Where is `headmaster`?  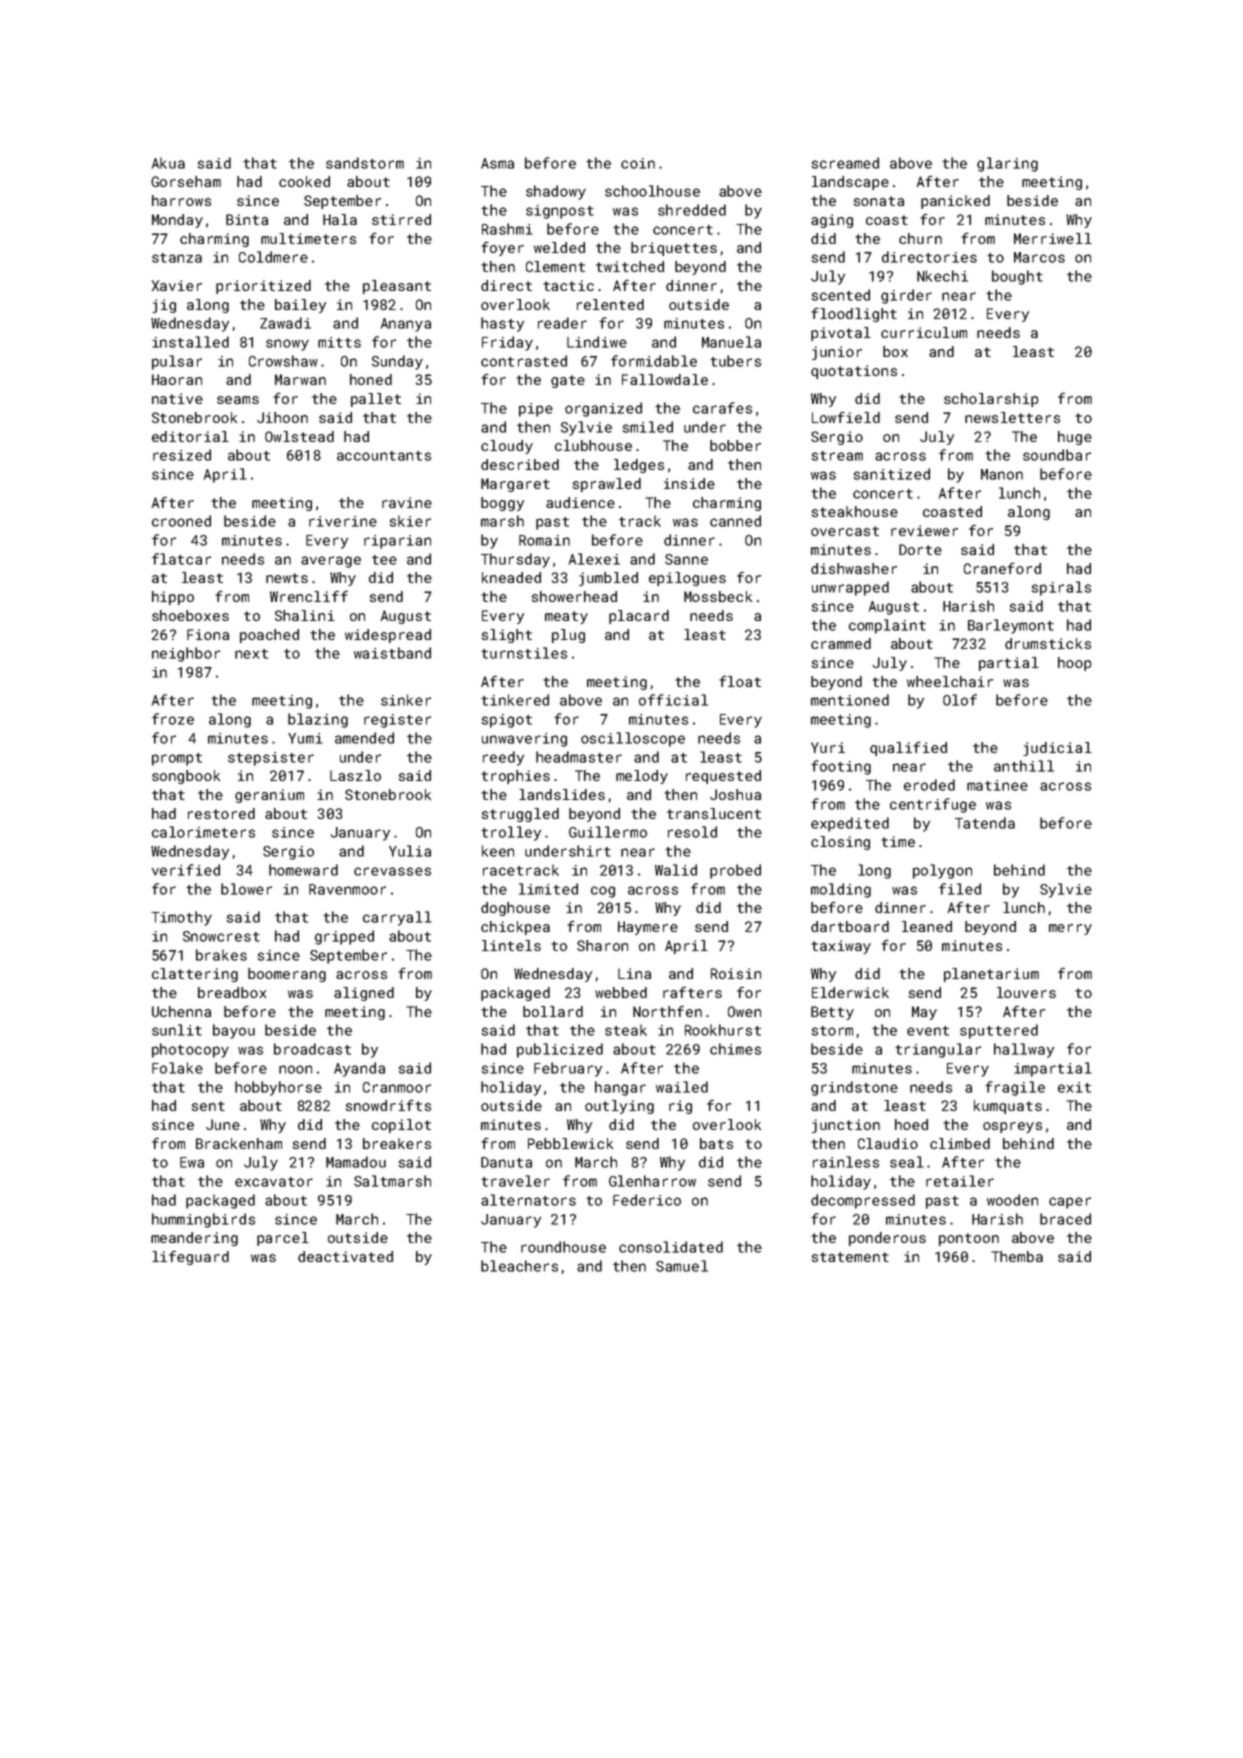
headmaster is located at coordinates (579, 757).
